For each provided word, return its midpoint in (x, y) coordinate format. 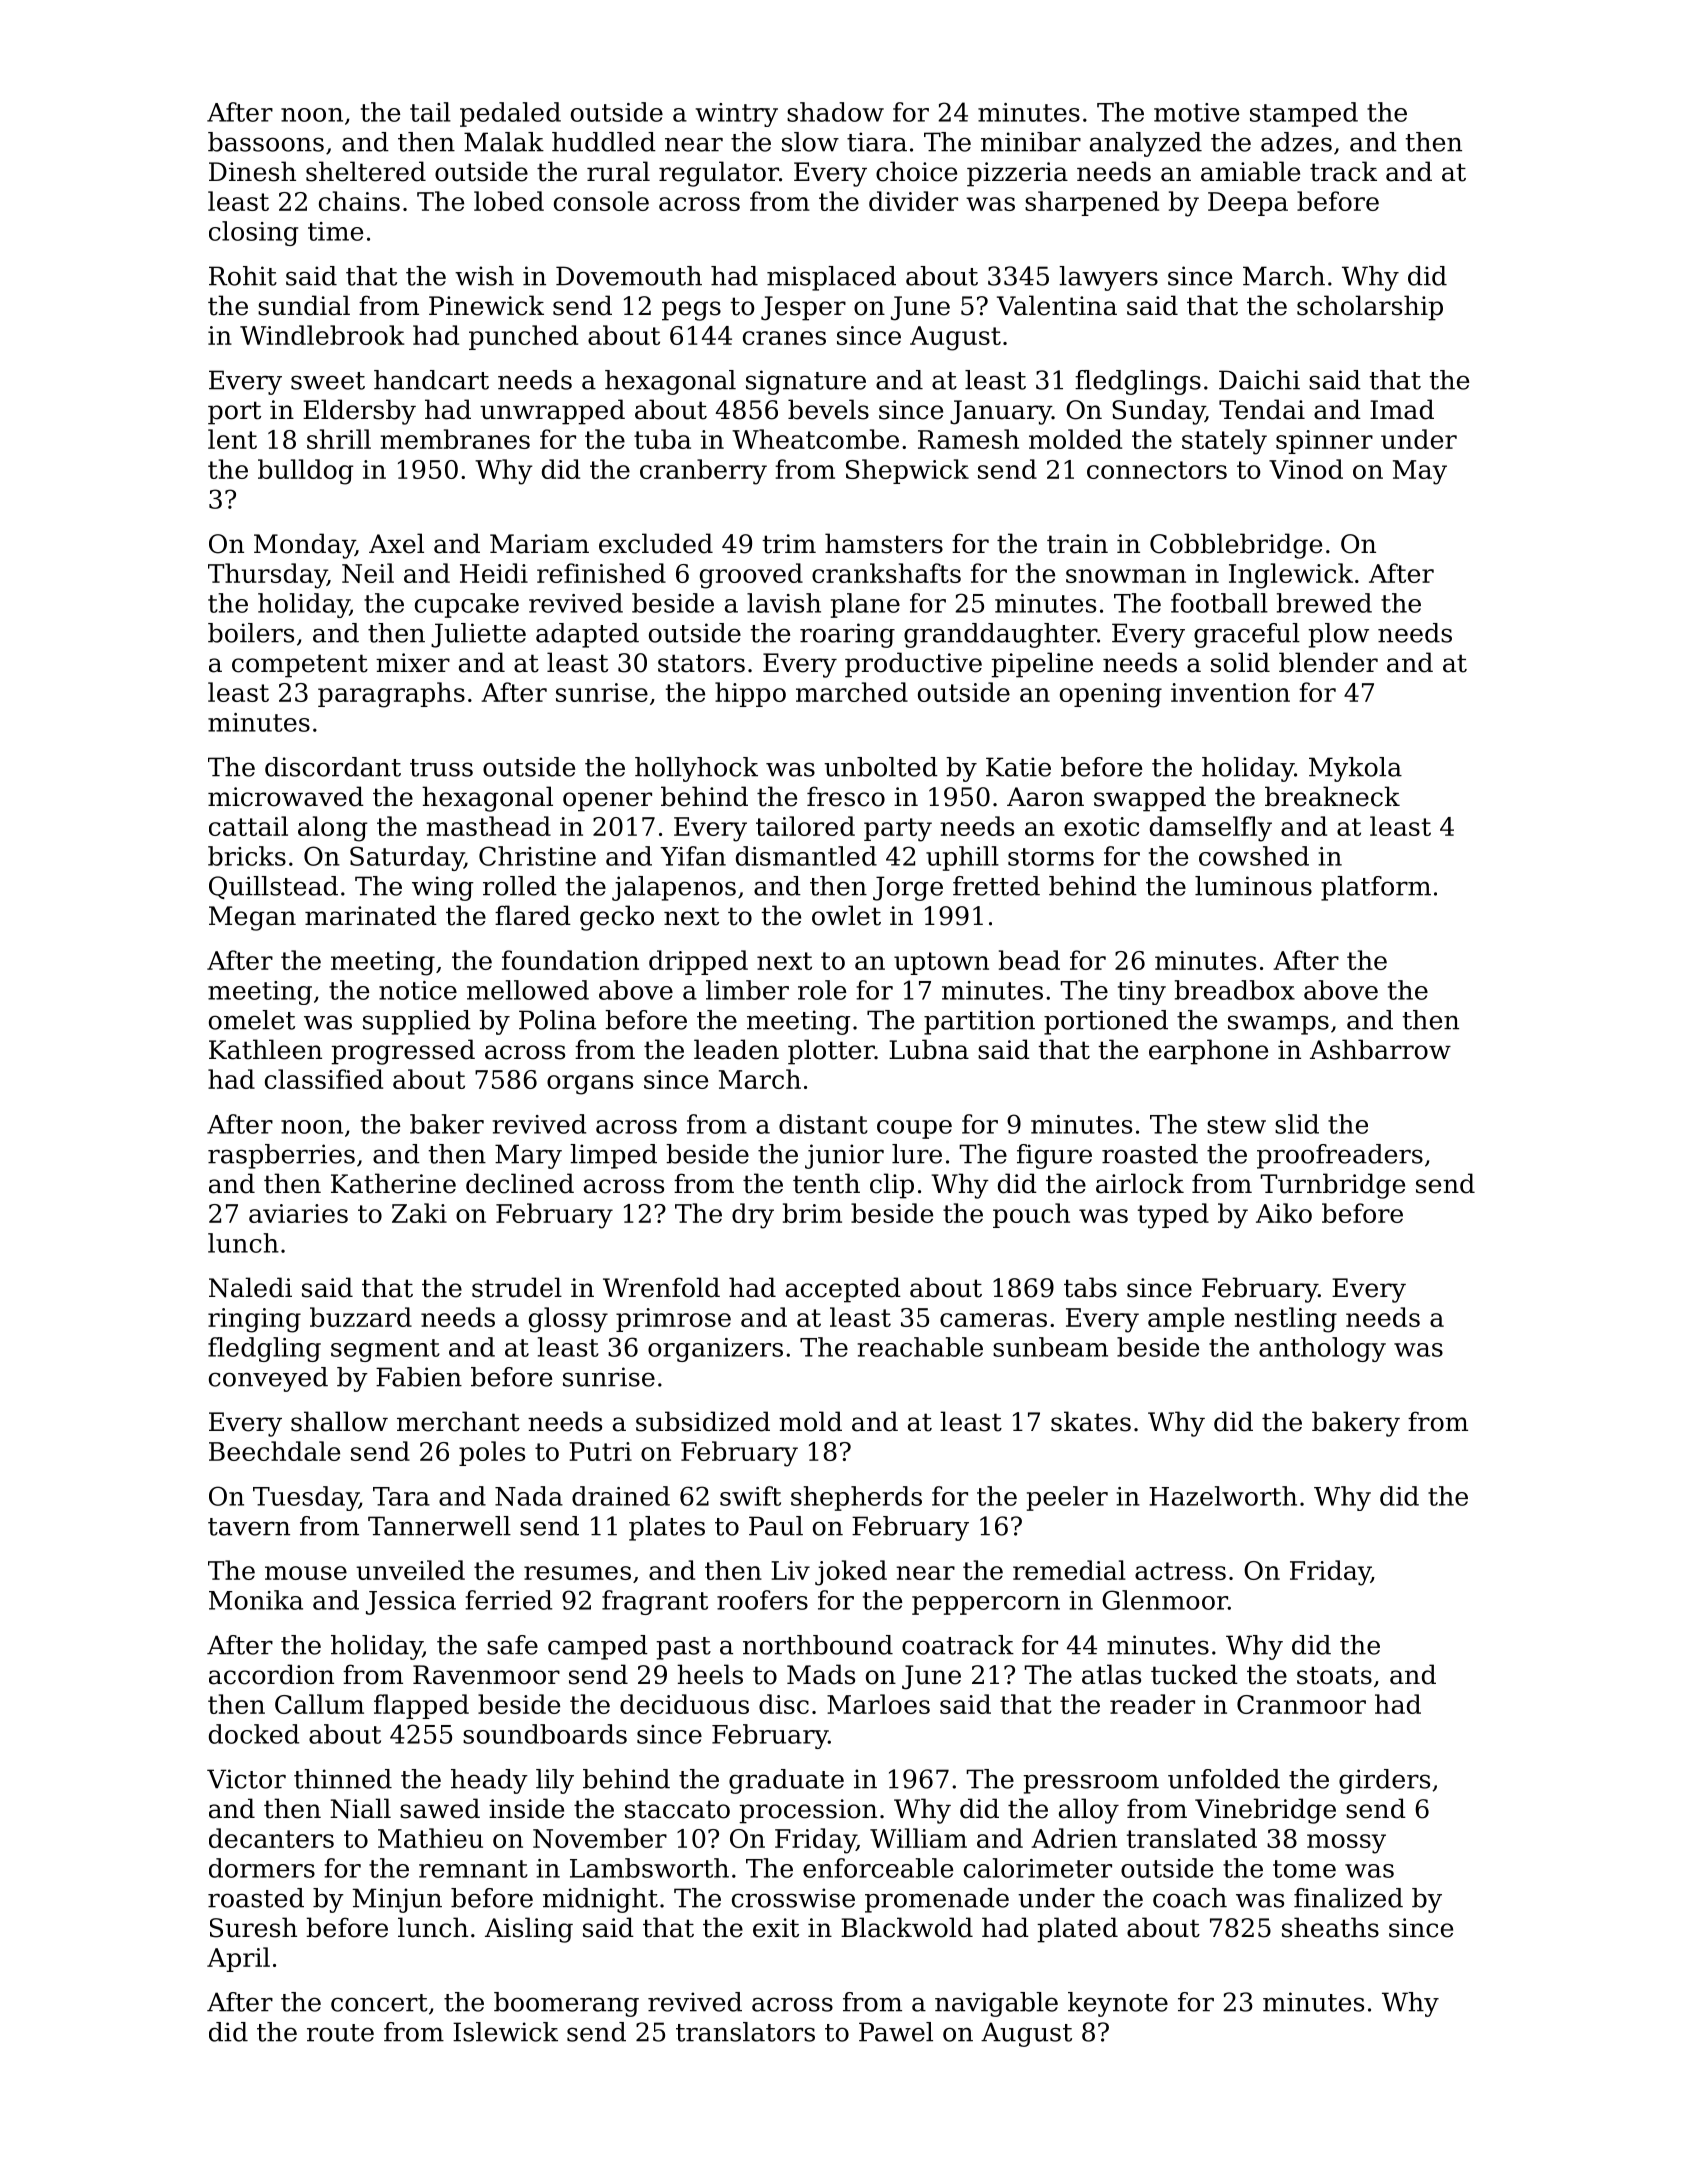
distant (823, 1124)
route (340, 2033)
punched (523, 337)
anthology (1322, 1349)
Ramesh (968, 439)
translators (745, 2032)
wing (443, 888)
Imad (1402, 409)
